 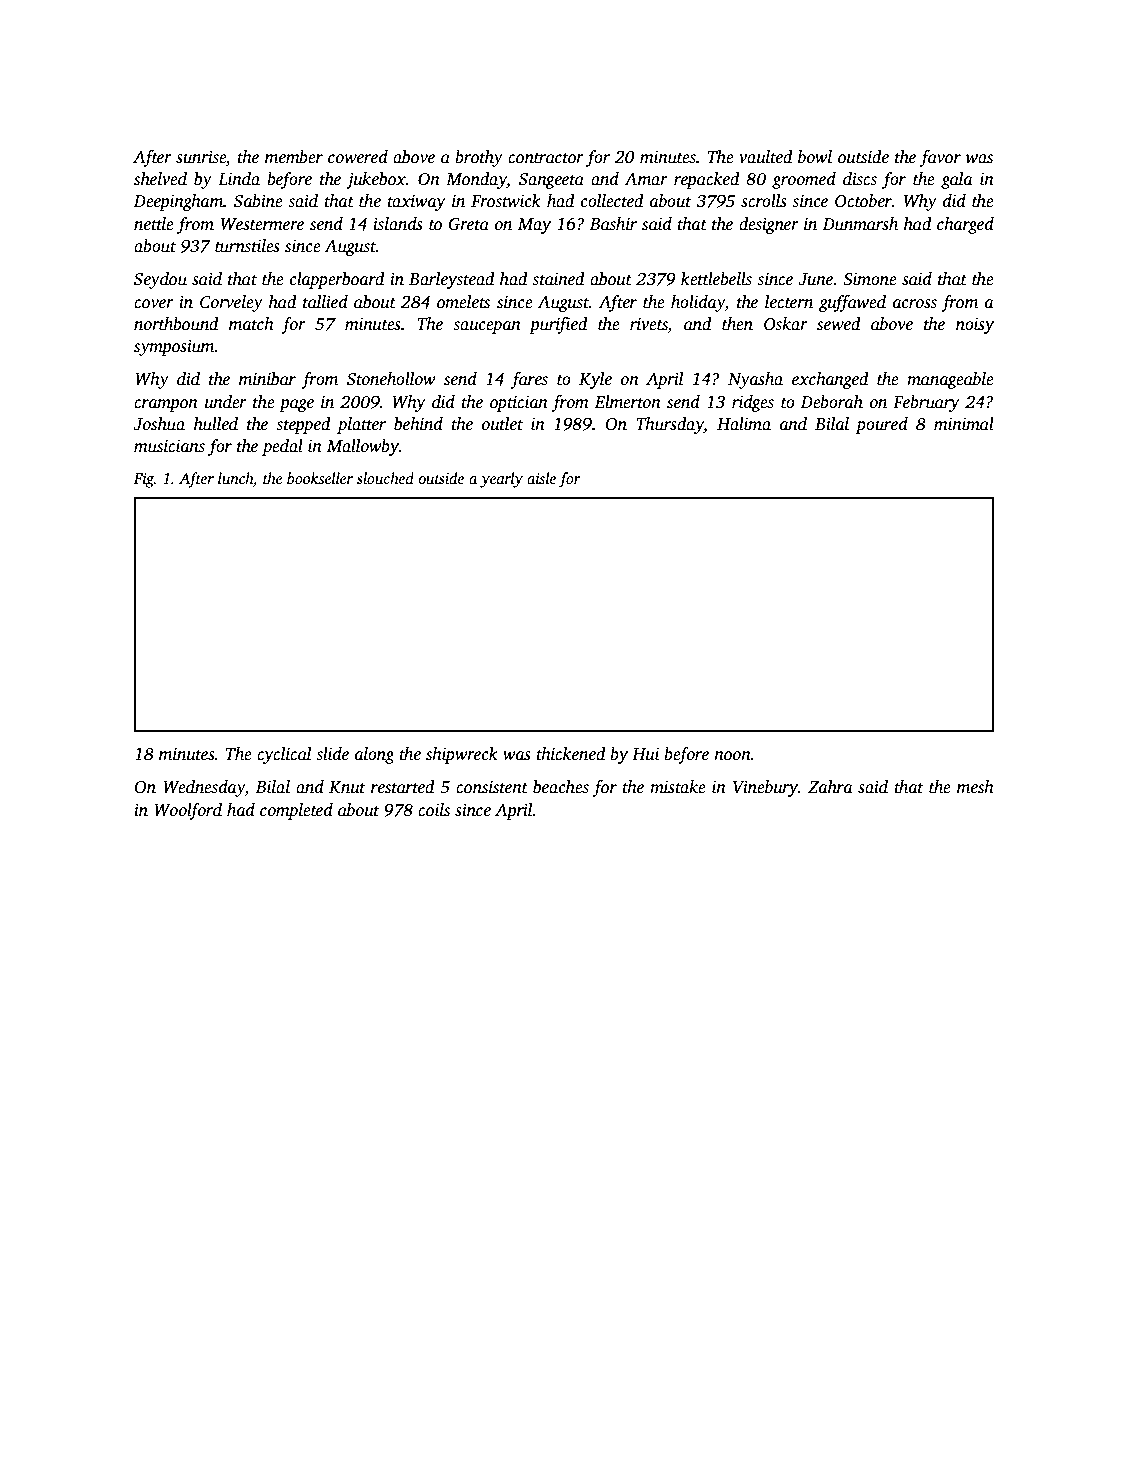 What do you see at coordinates (529, 380) in the screenshot?
I see `fares` at bounding box center [529, 380].
